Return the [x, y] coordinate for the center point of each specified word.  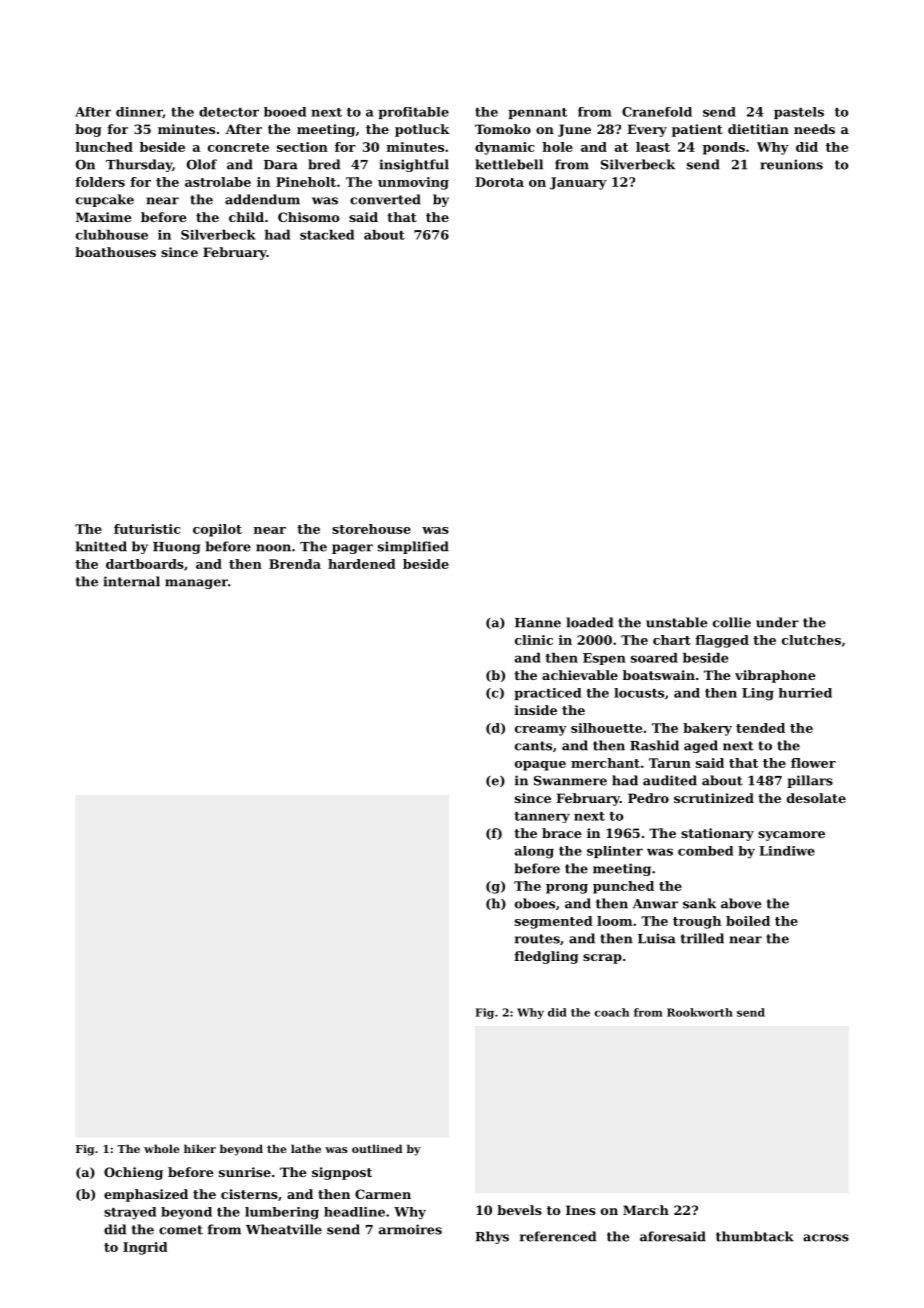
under [777, 622]
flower [813, 763]
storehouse [371, 529]
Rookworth [700, 1012]
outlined [377, 1148]
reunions [791, 164]
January [578, 183]
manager [196, 584]
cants [533, 746]
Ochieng [133, 1173]
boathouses [115, 252]
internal [131, 581]
